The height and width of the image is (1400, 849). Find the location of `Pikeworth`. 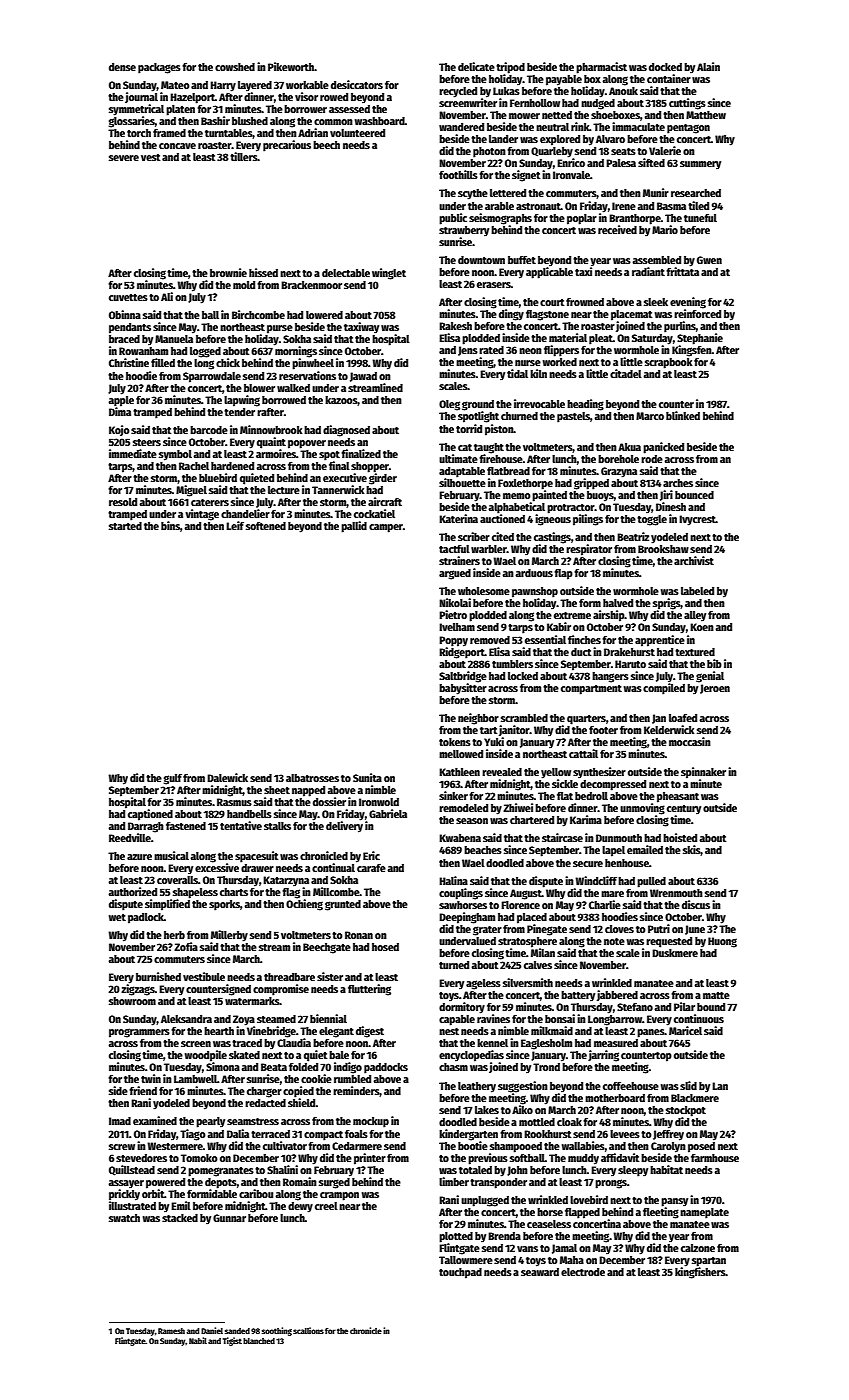

Pikeworth is located at coordinates (291, 66).
